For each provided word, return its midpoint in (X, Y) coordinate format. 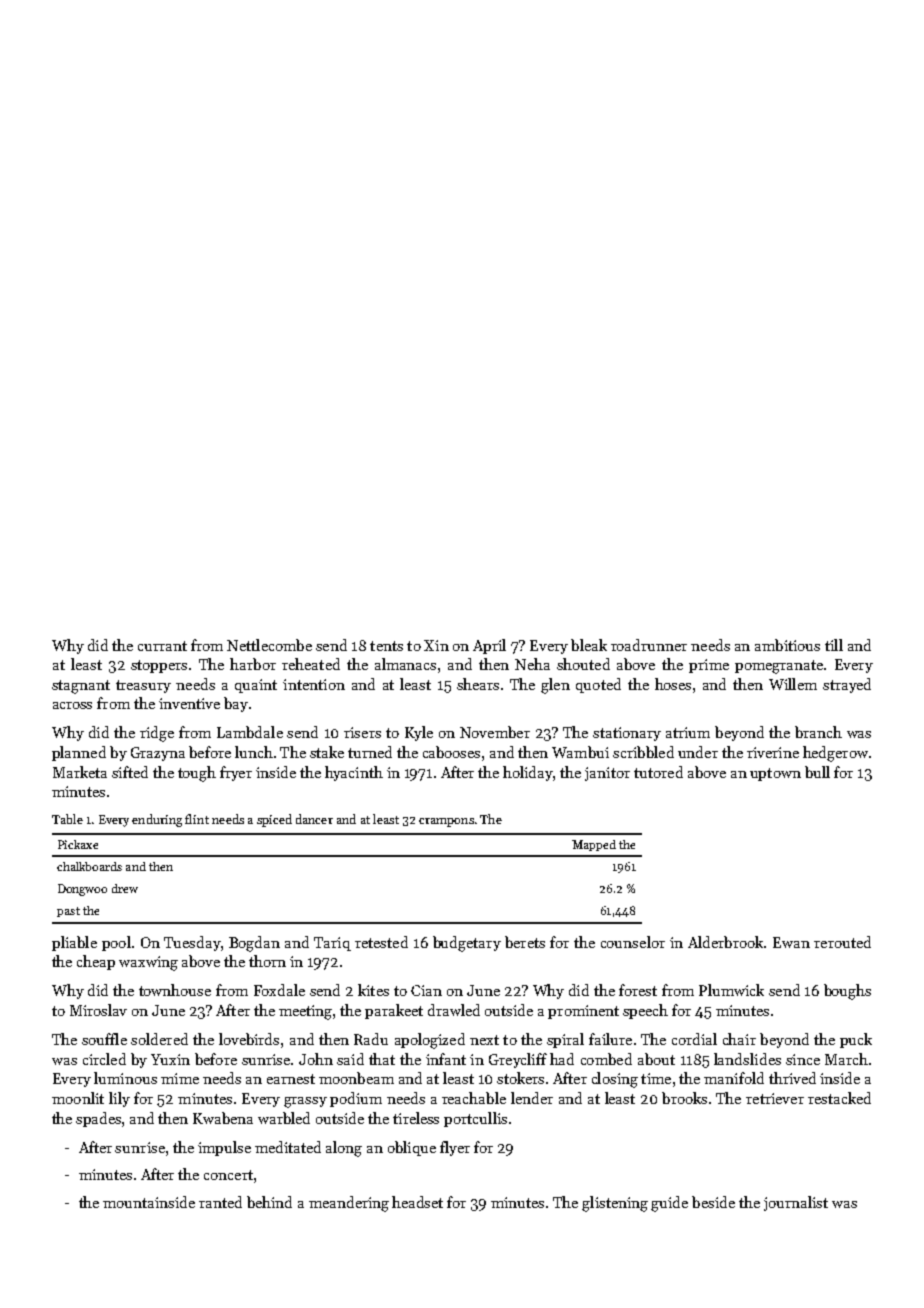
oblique (412, 1148)
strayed (847, 685)
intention (314, 684)
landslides (747, 1059)
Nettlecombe (269, 645)
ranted (220, 1202)
